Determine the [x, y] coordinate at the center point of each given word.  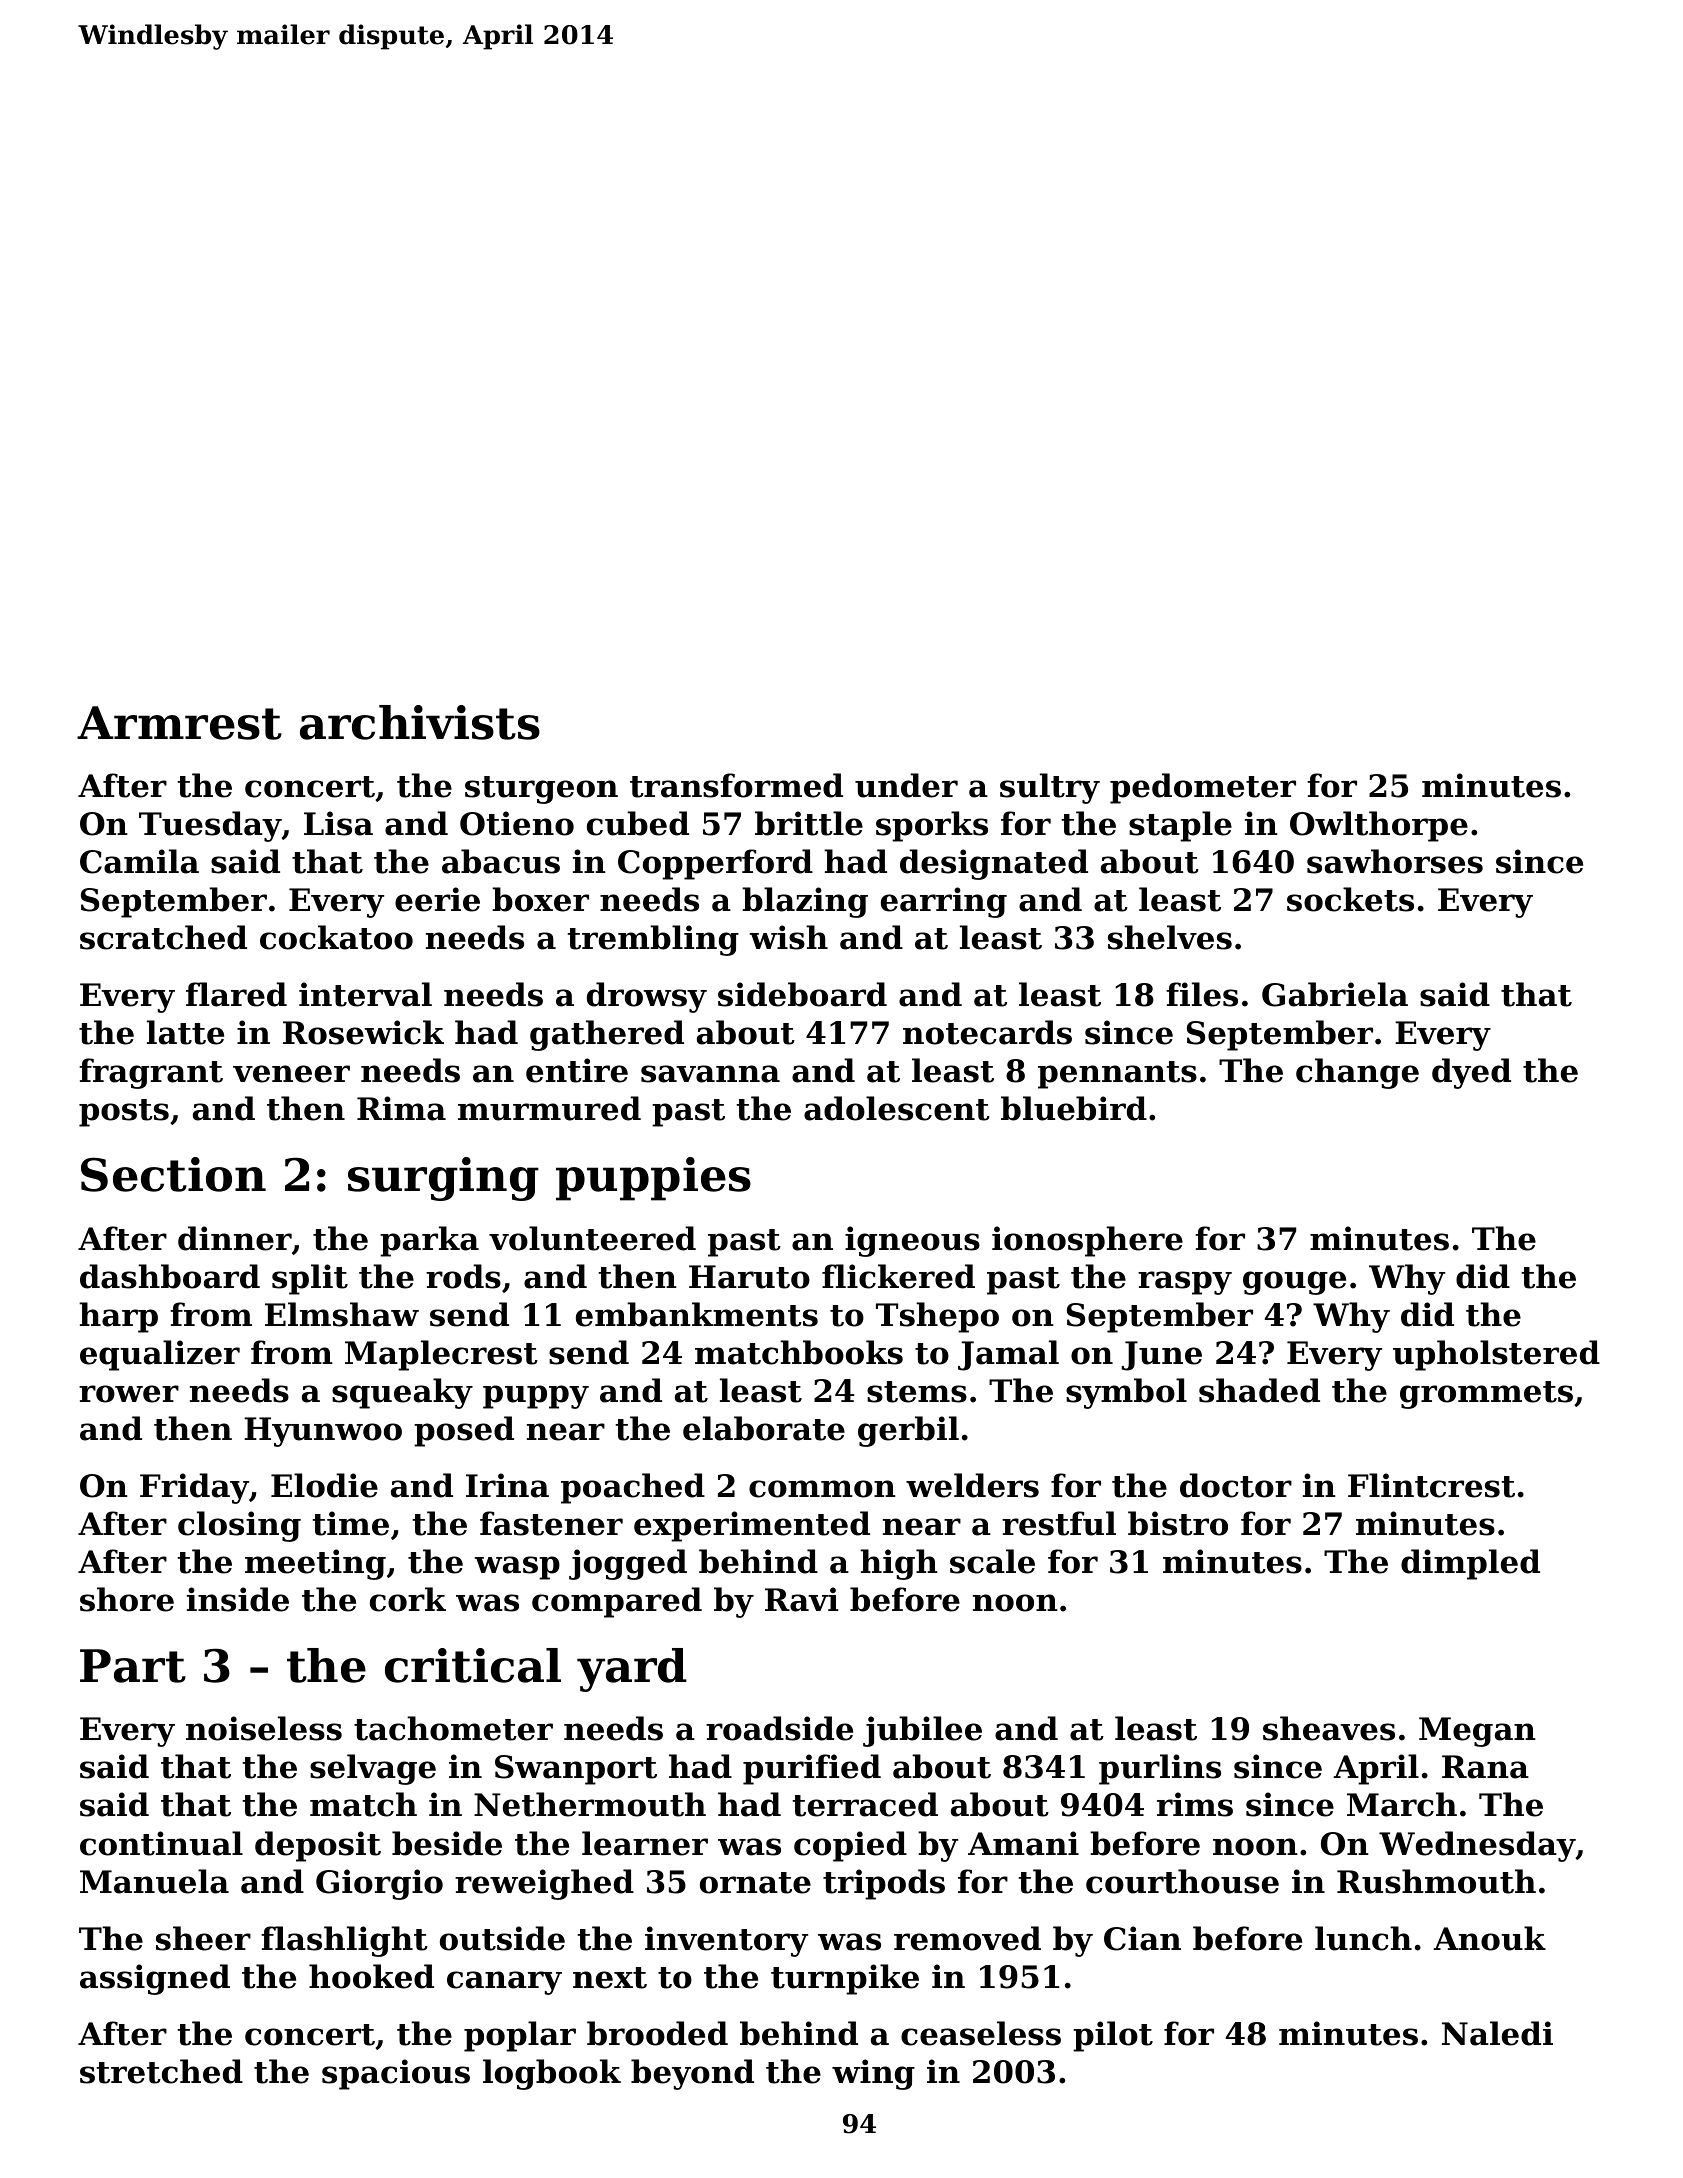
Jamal [1008, 1355]
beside [447, 1843]
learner [645, 1843]
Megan [1477, 1732]
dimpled [1470, 1564]
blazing [805, 902]
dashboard [170, 1276]
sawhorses [1395, 861]
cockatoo [336, 937]
